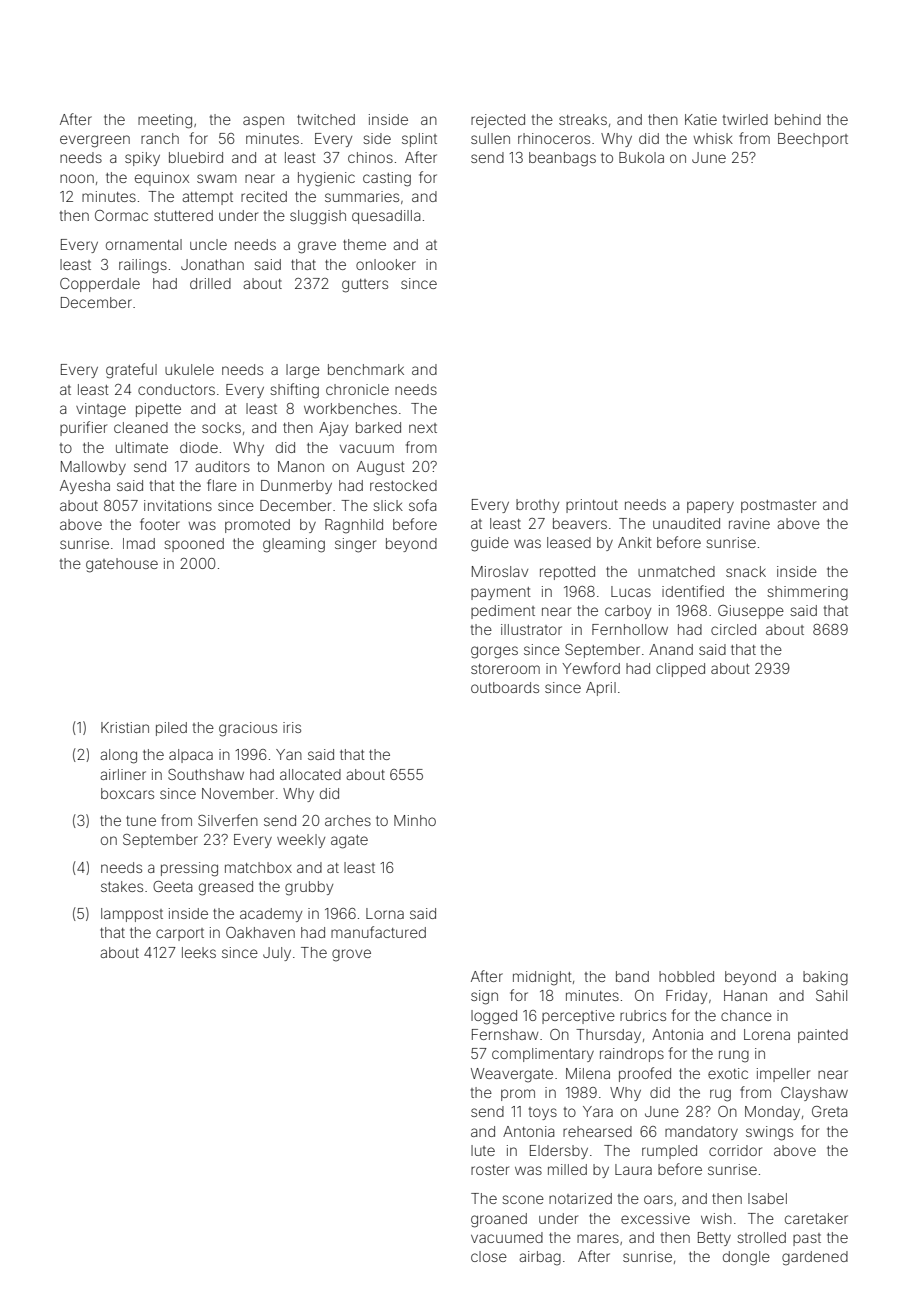  I want to click on large, so click(303, 371).
